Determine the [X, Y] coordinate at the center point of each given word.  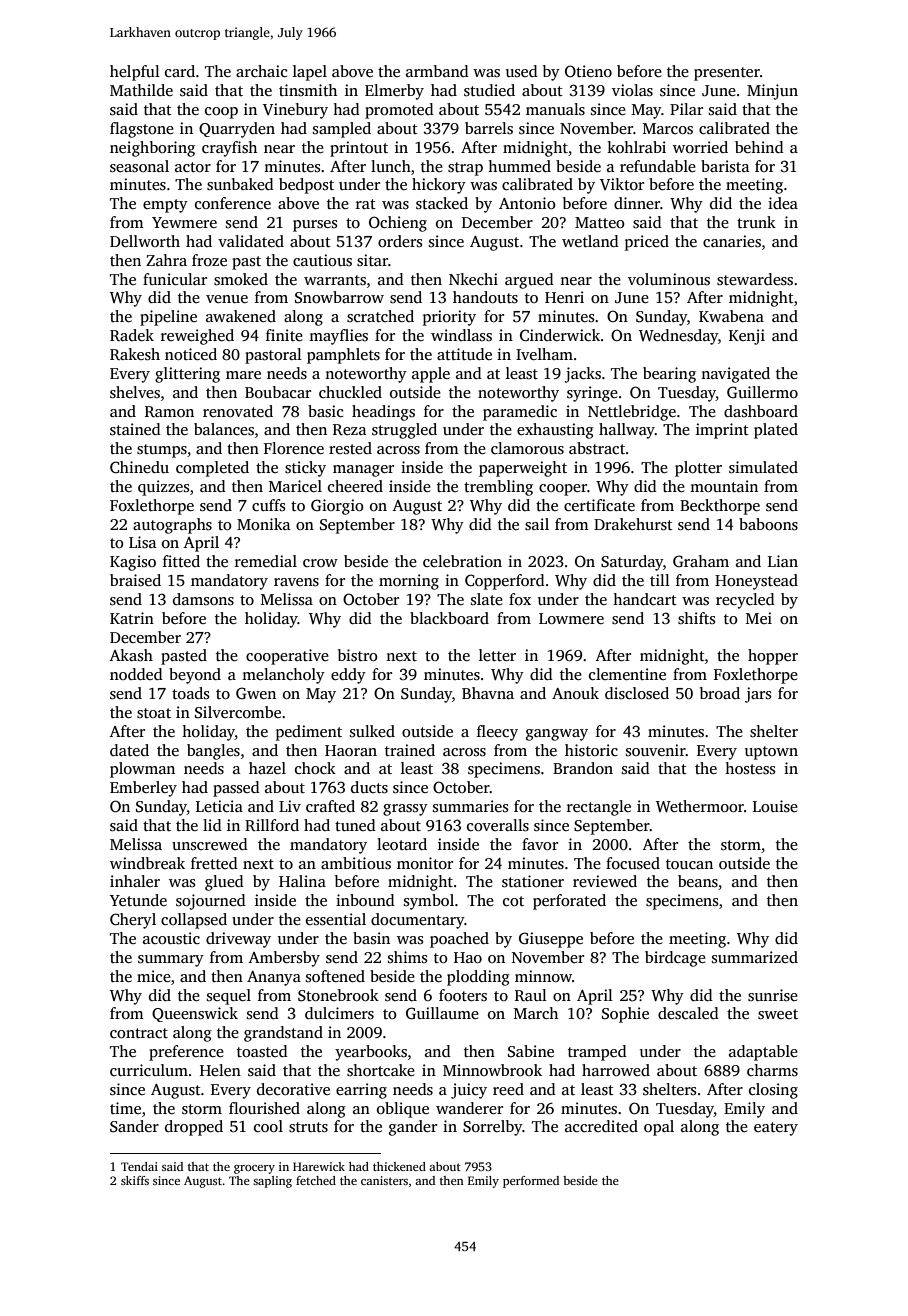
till [660, 580]
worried [700, 147]
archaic [262, 71]
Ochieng [398, 224]
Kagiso [133, 563]
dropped [194, 1128]
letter [497, 655]
